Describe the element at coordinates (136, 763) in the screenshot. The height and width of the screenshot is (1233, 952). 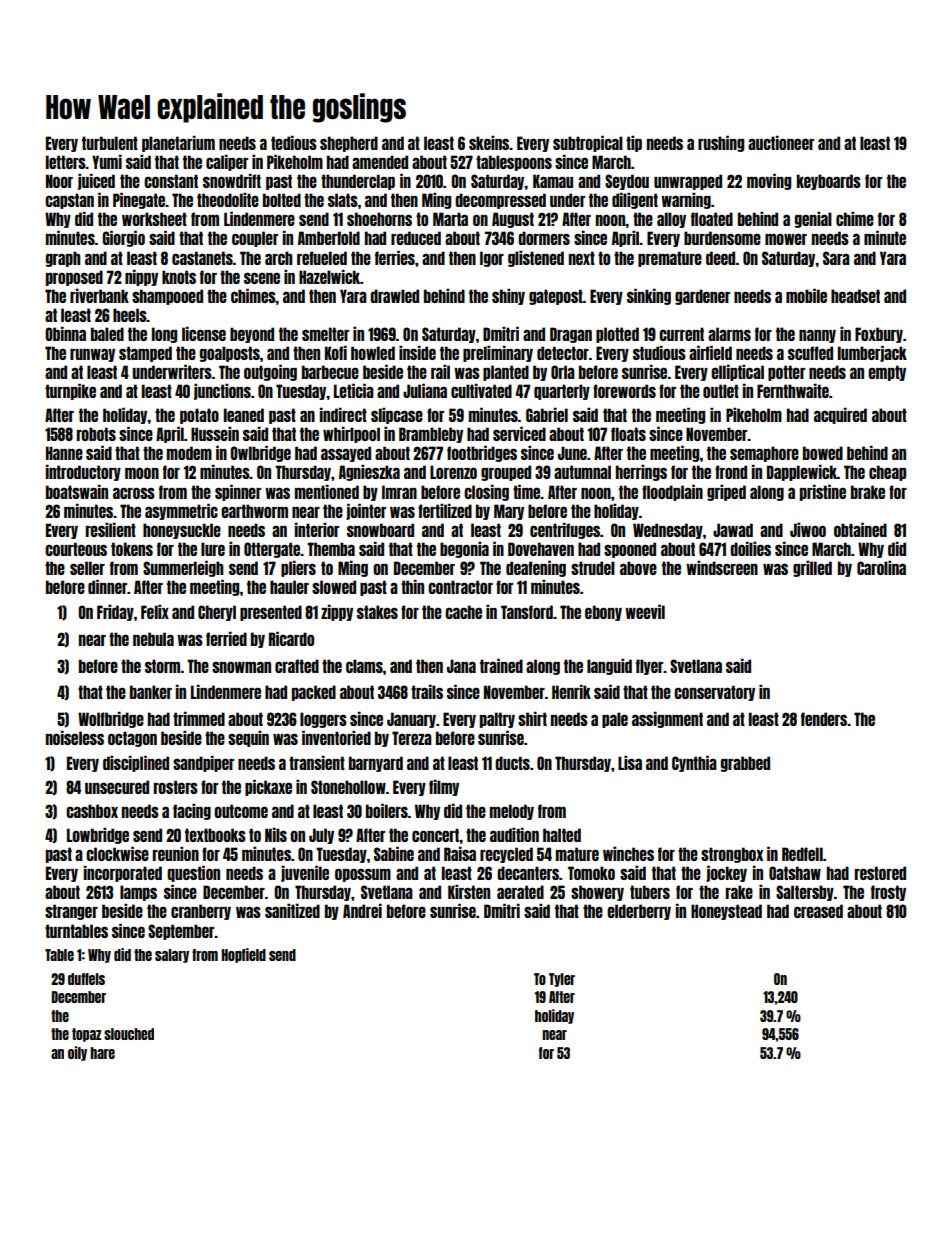
I see `disciplined` at that location.
